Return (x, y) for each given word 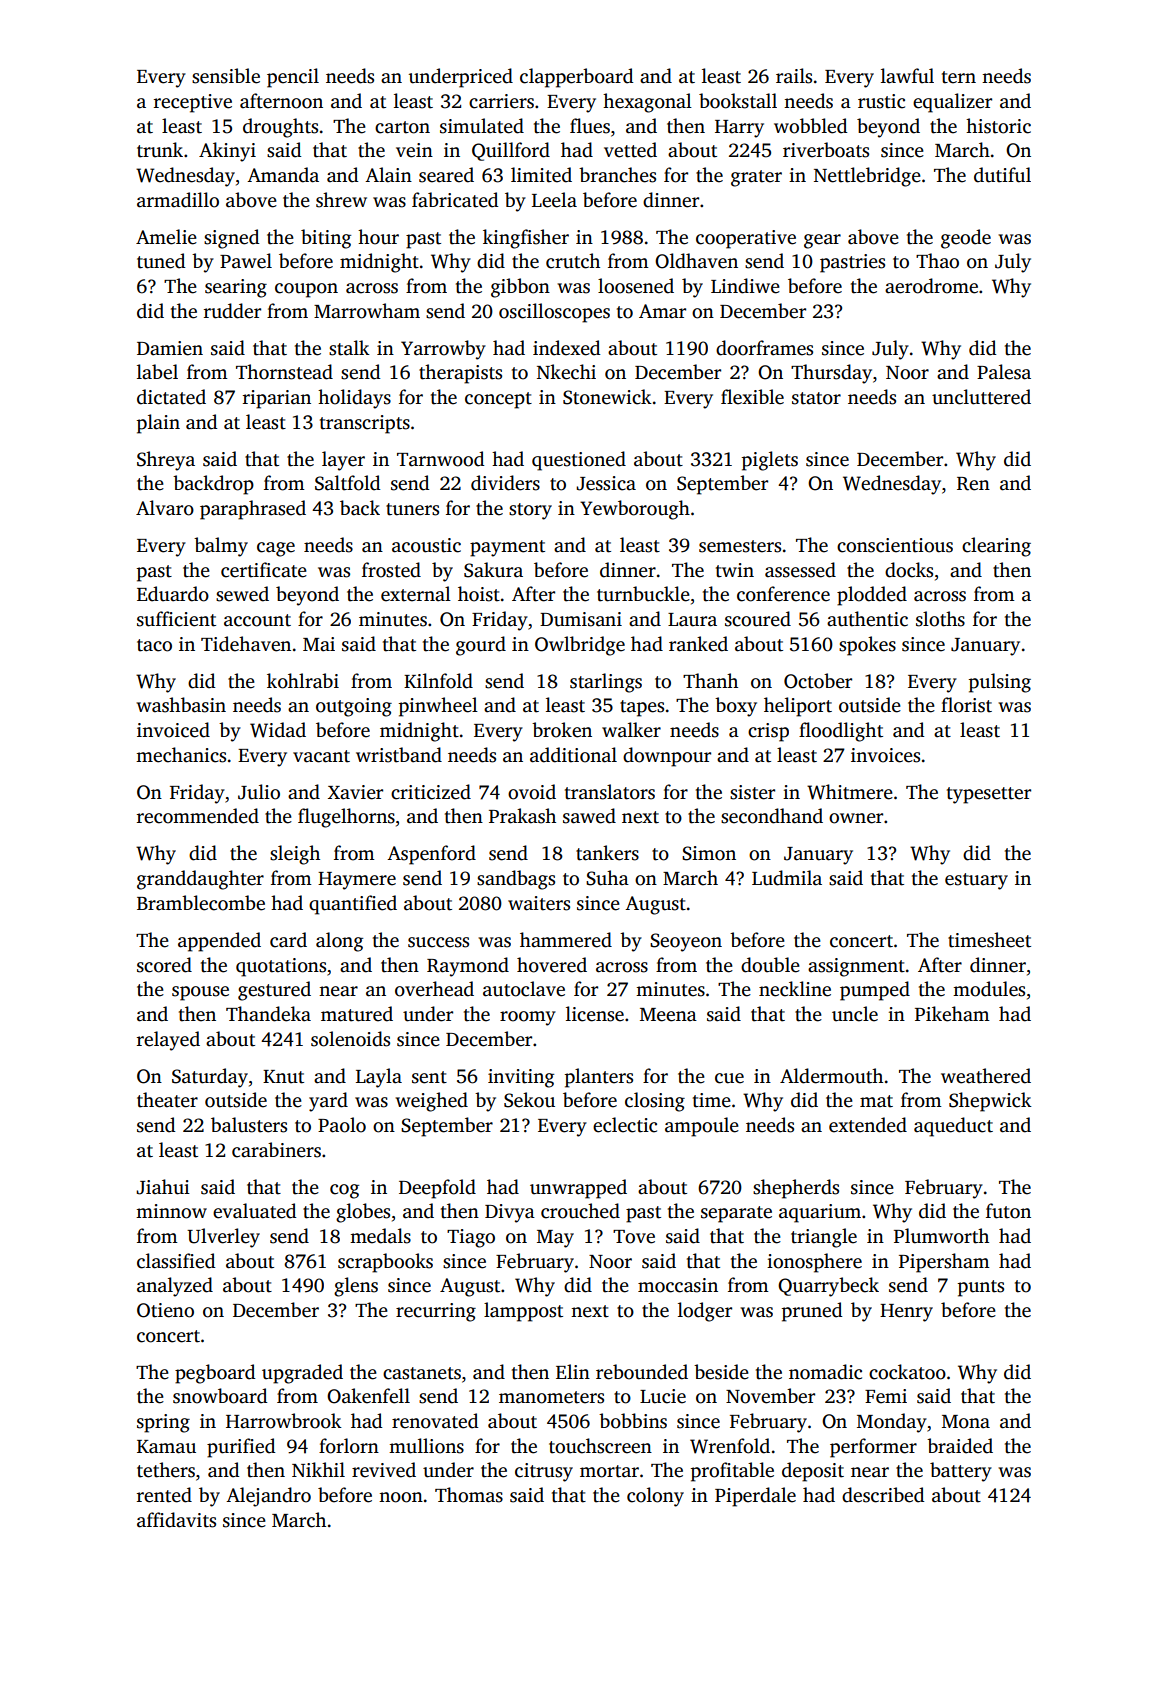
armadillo (178, 200)
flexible (752, 397)
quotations (281, 967)
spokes (867, 646)
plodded (872, 596)
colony (655, 1497)
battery (961, 1472)
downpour (667, 757)
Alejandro (268, 1497)
